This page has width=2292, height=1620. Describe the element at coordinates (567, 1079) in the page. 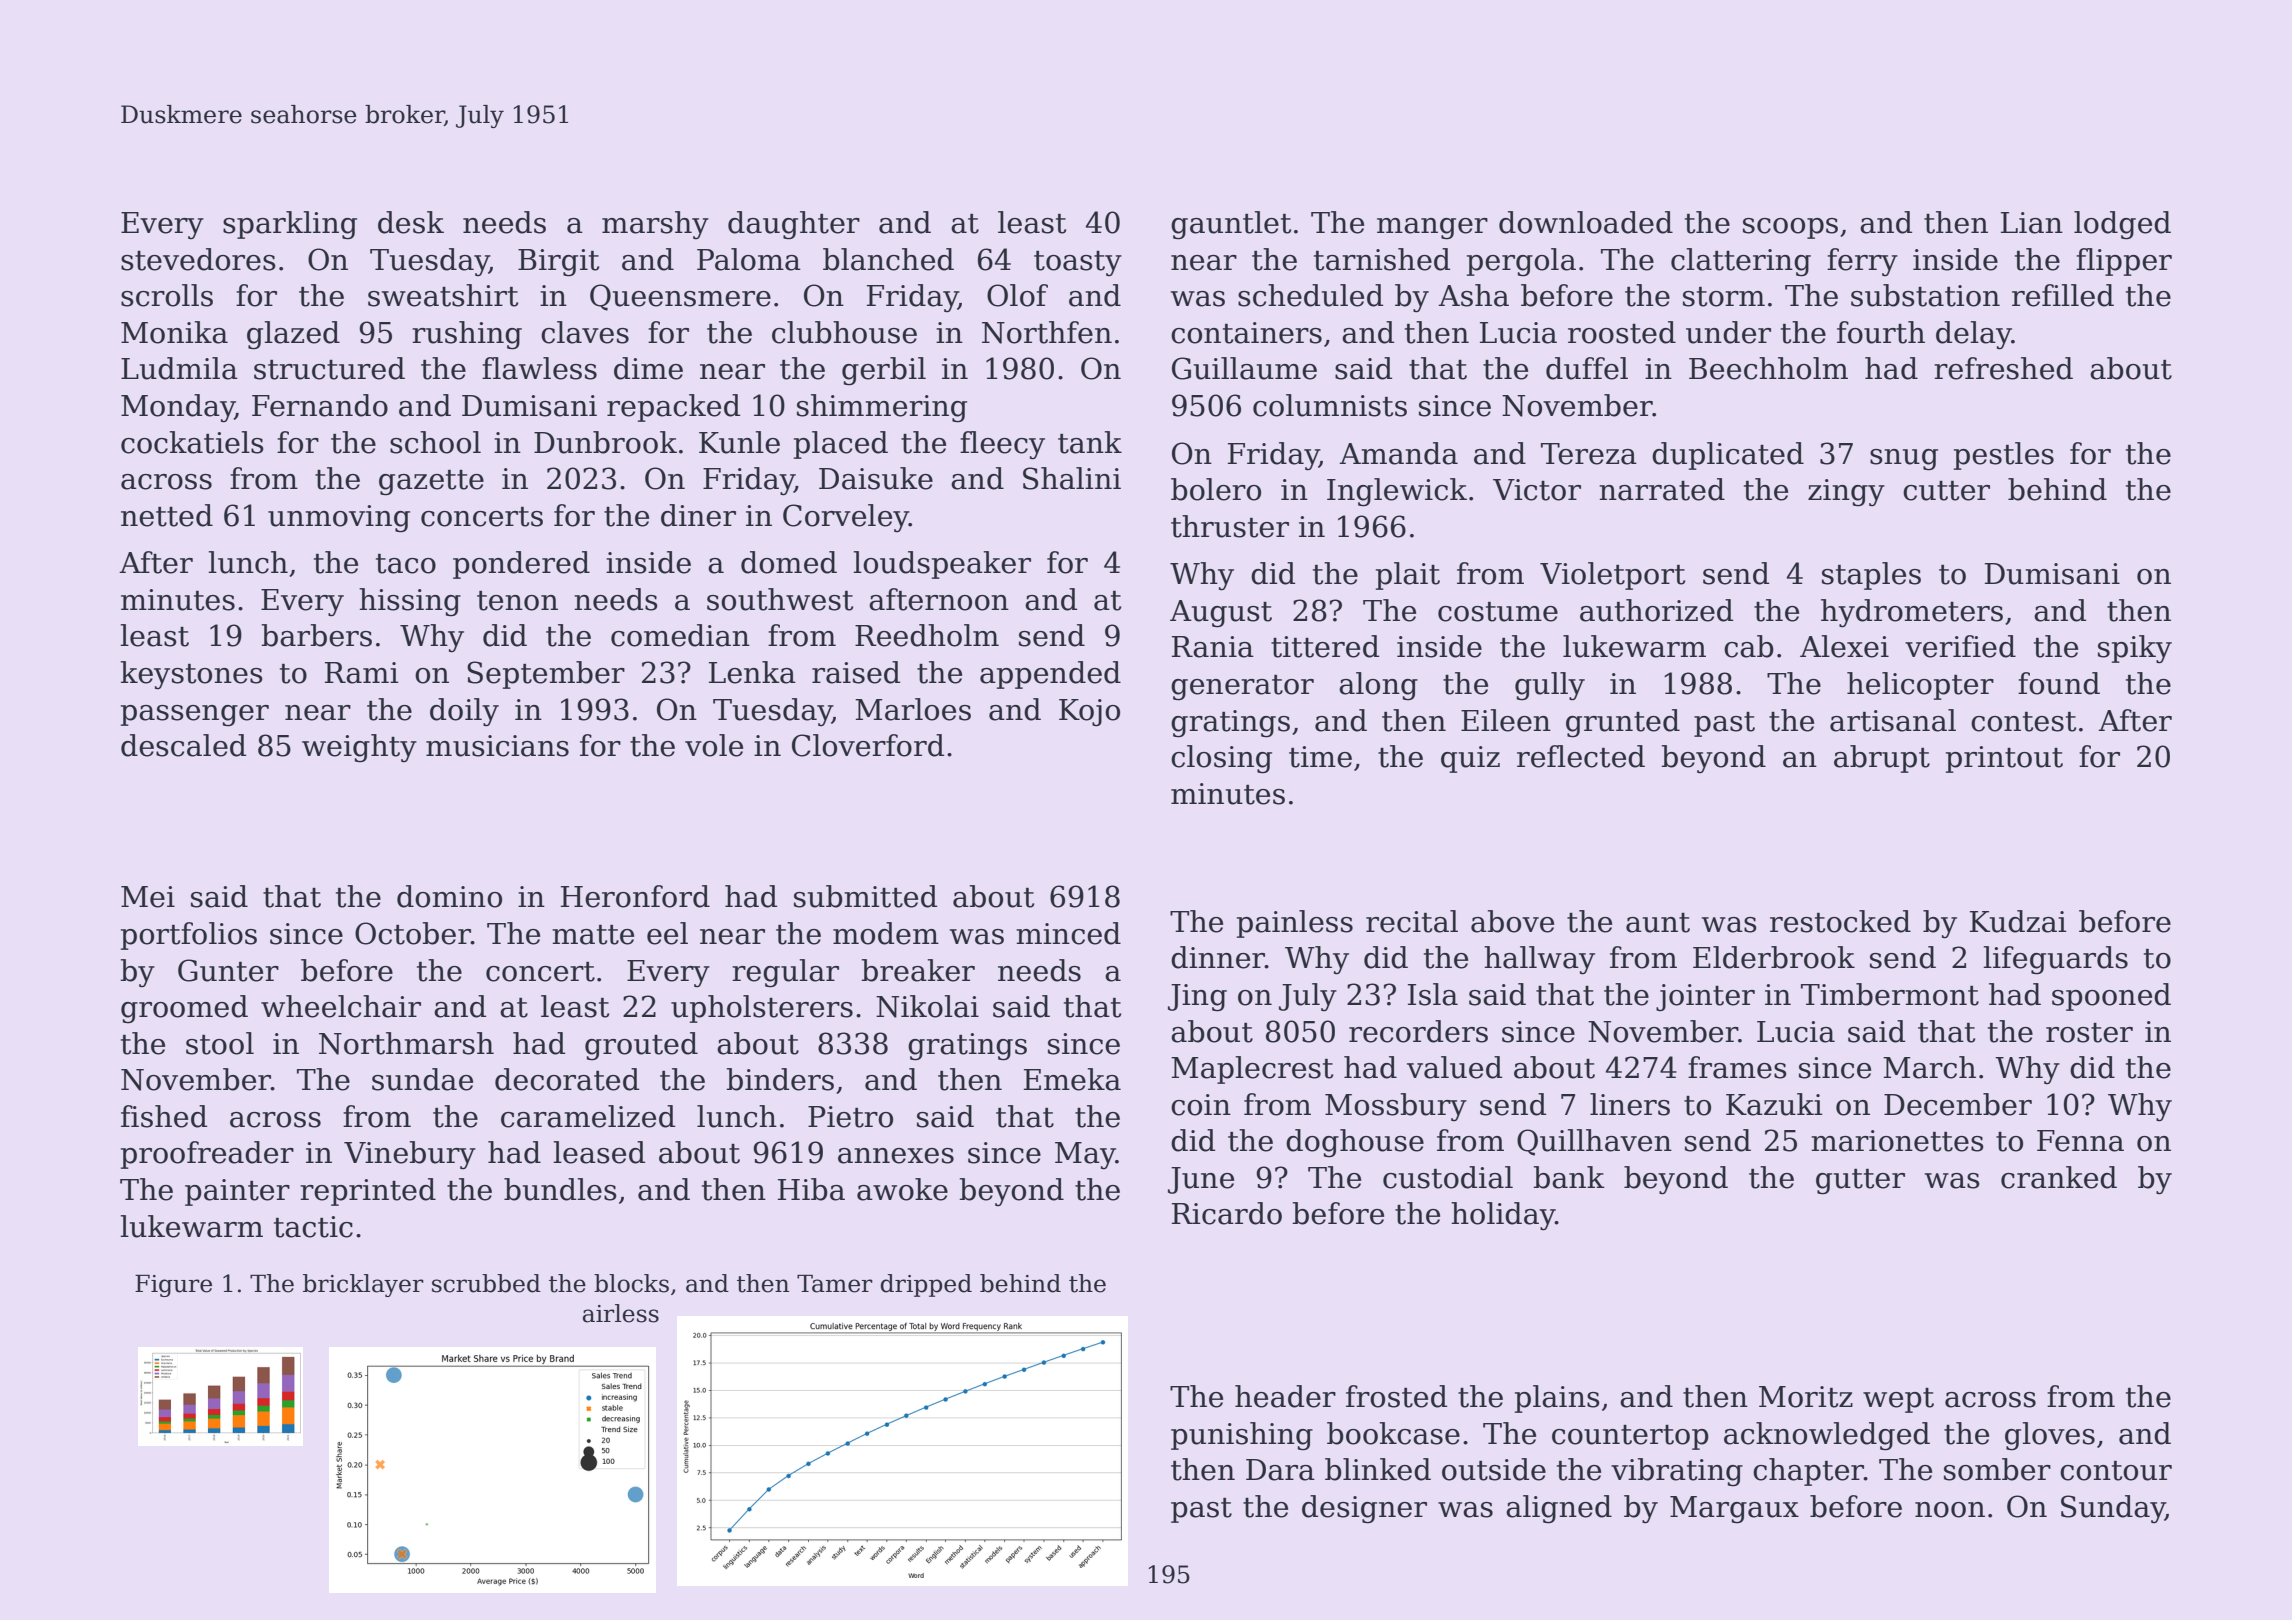

I see `decorated` at that location.
